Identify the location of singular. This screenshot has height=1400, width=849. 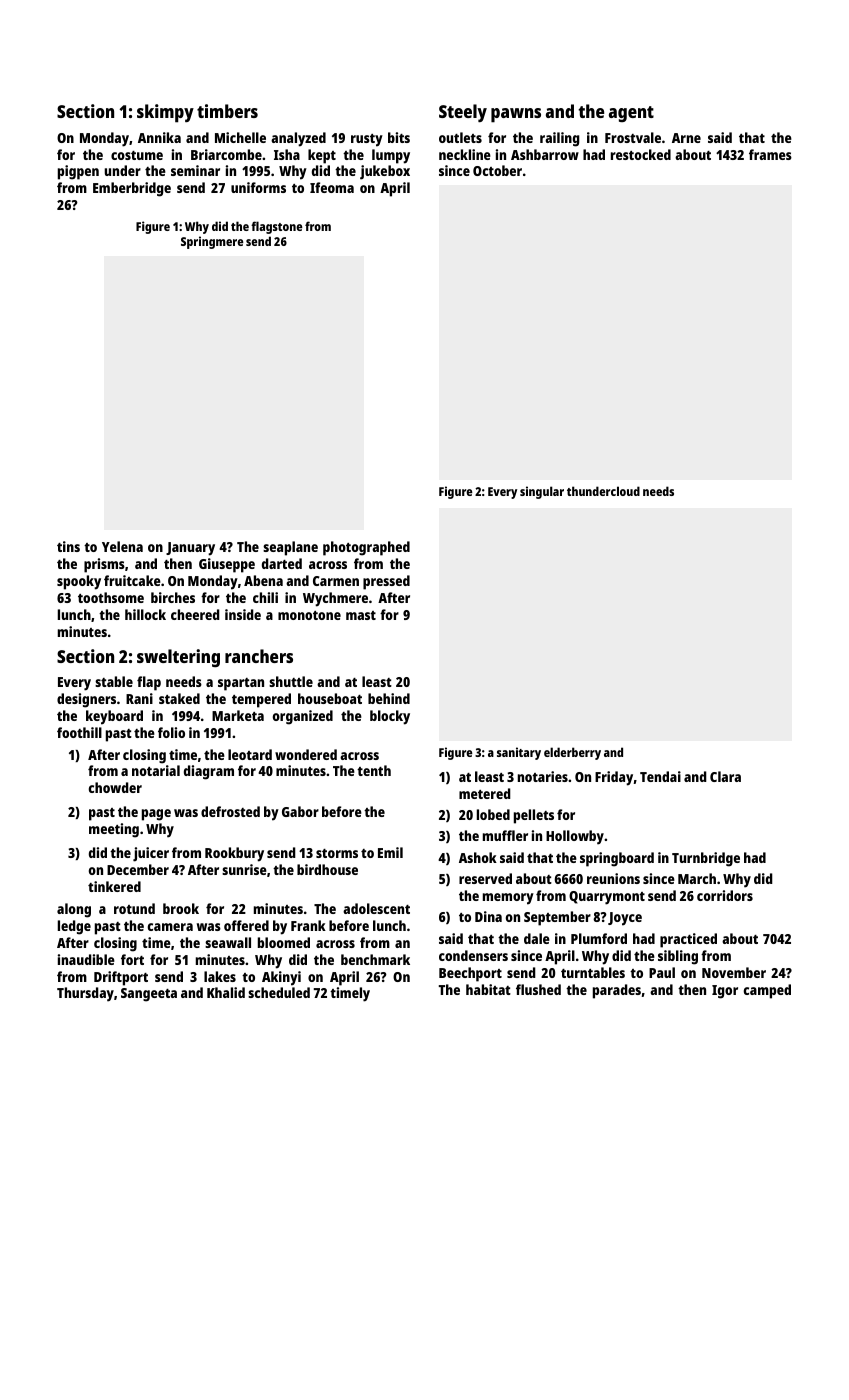
(542, 492).
